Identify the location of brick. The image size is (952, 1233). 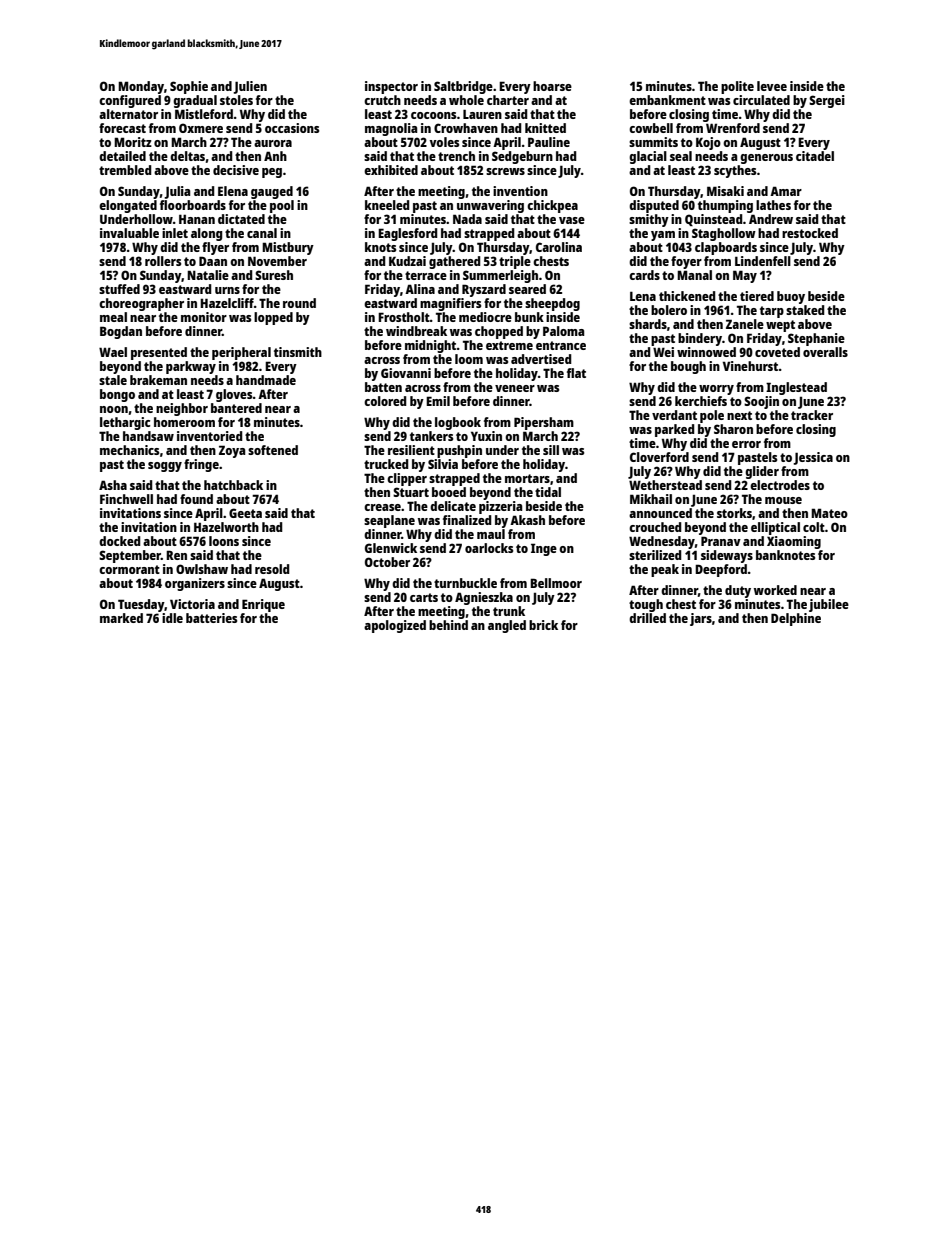
(543, 625).
